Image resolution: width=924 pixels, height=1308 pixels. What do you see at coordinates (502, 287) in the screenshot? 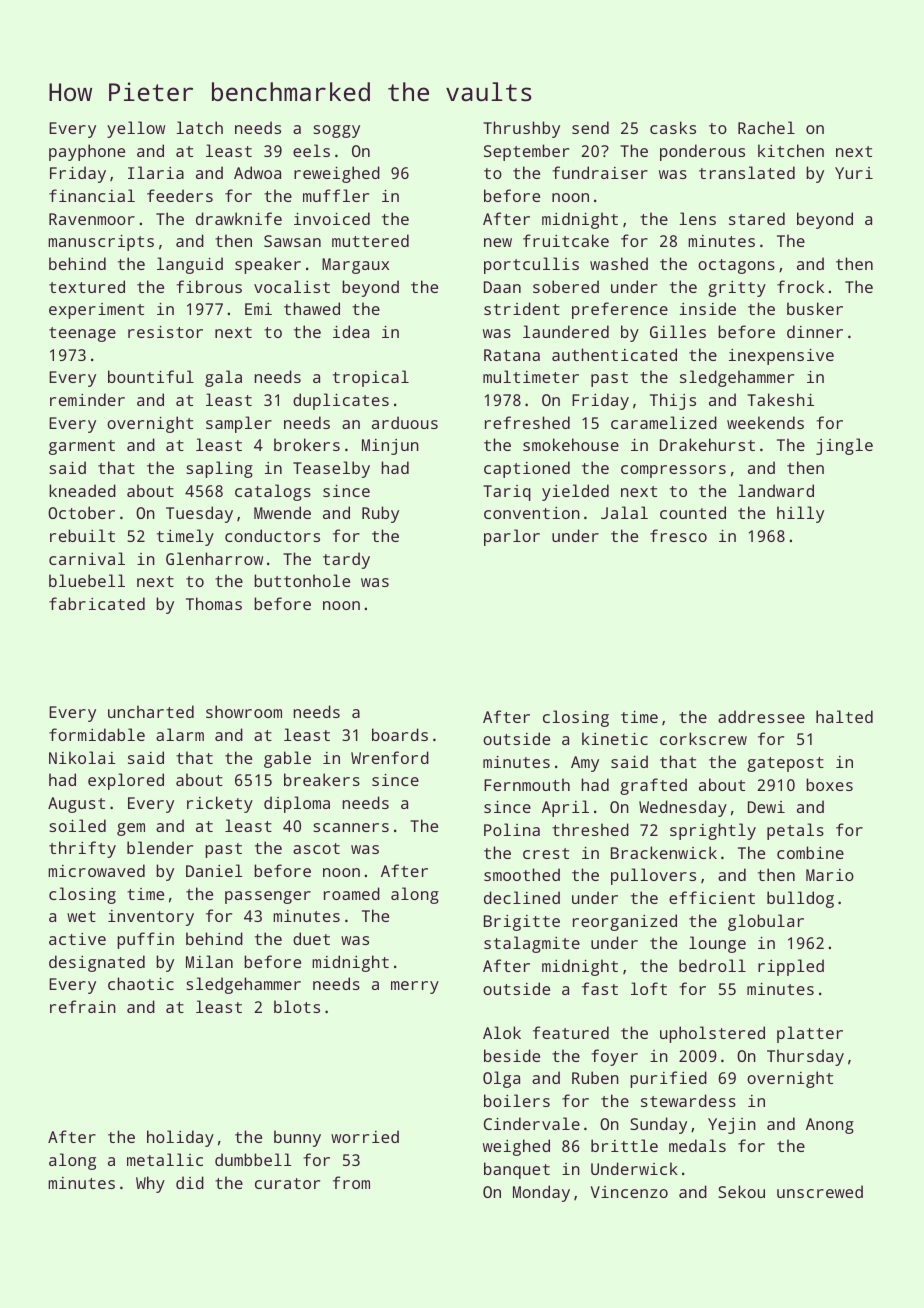
I see `Daan` at bounding box center [502, 287].
